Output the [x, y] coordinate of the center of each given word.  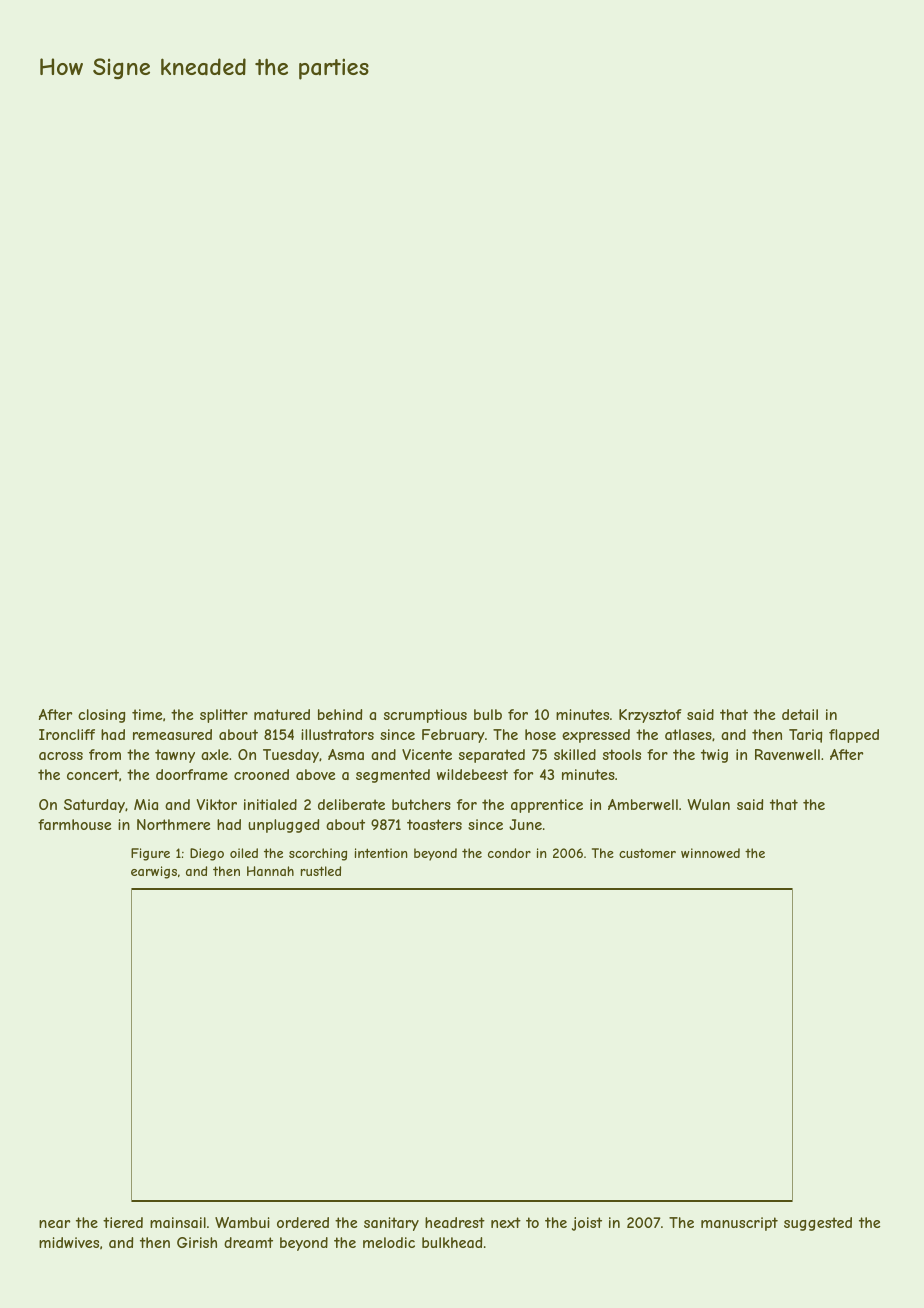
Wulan [709, 804]
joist [587, 1224]
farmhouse [74, 824]
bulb [488, 714]
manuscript [739, 1224]
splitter [224, 716]
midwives [69, 1242]
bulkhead [452, 1242]
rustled [321, 871]
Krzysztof [650, 716]
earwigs [154, 872]
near [54, 1224]
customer [647, 853]
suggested [818, 1224]
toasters [434, 824]
